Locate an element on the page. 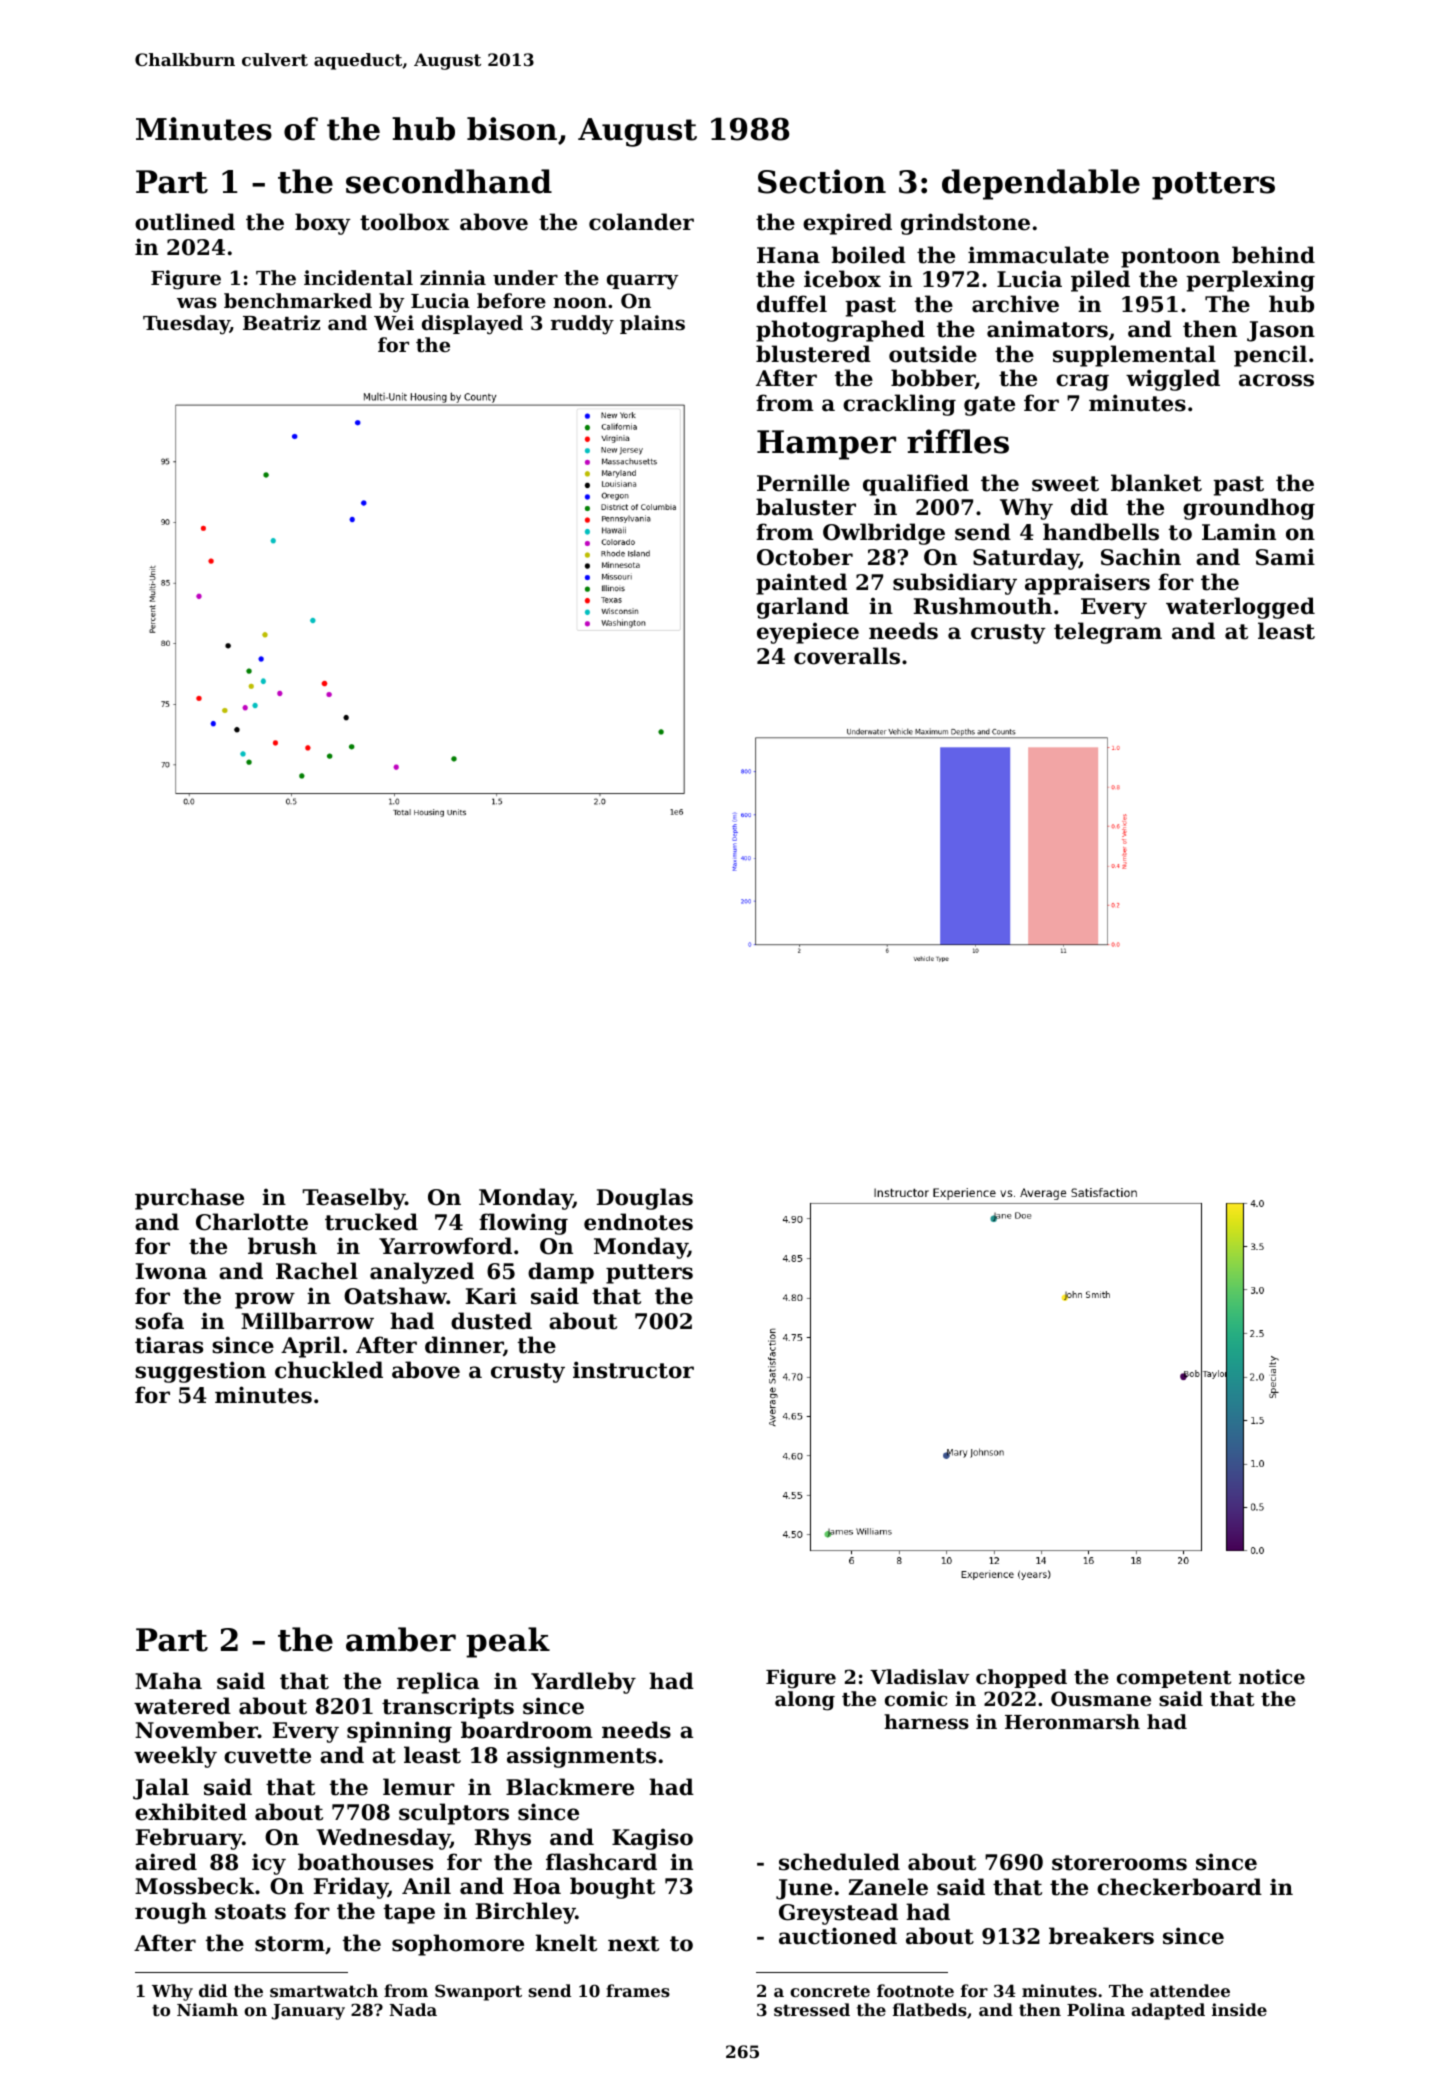 Image resolution: width=1450 pixels, height=2100 pixels. scheduled is located at coordinates (839, 1862).
